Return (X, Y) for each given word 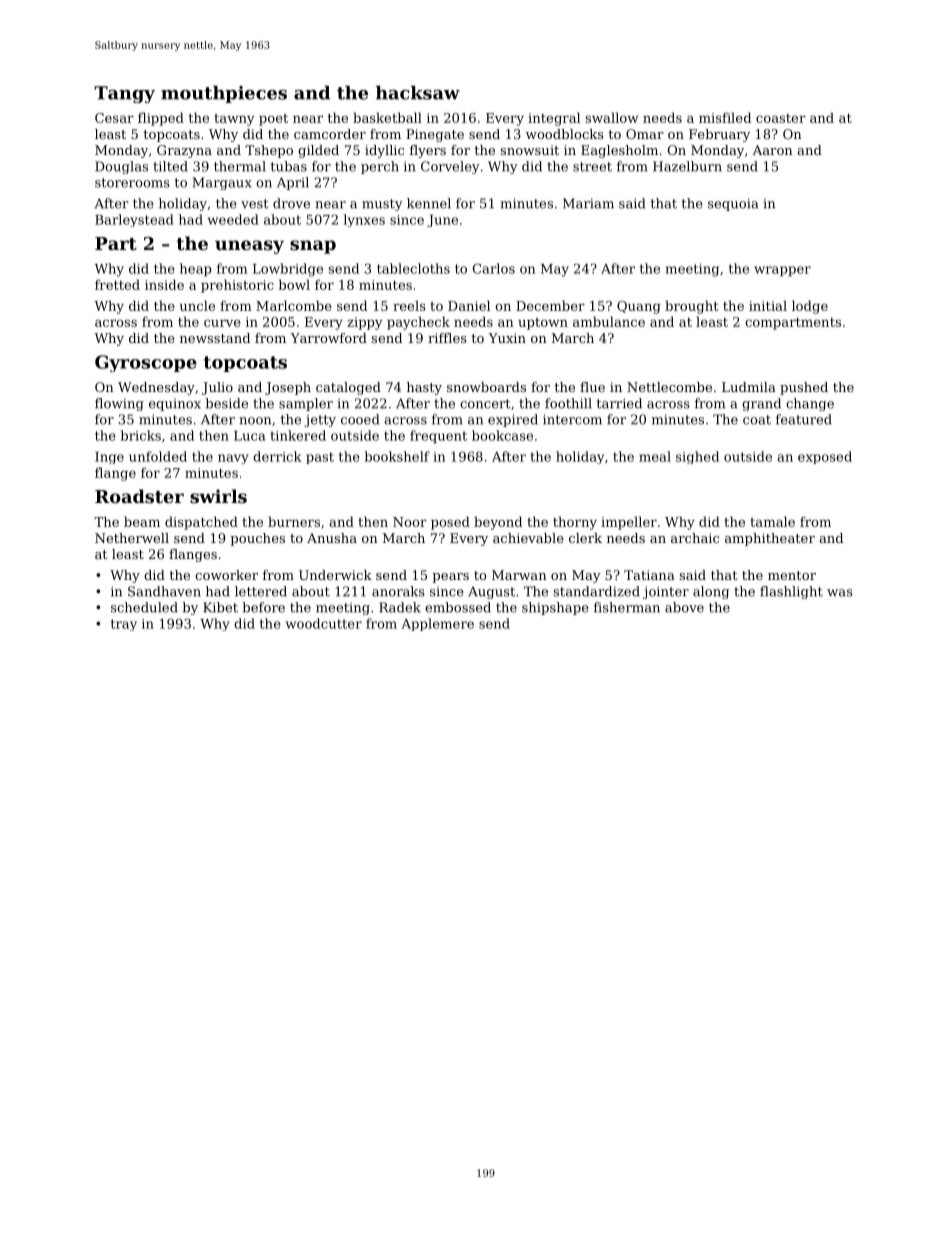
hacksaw (418, 93)
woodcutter (324, 623)
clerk (585, 538)
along (711, 592)
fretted (117, 284)
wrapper (782, 271)
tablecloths (413, 268)
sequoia (733, 204)
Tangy (124, 94)
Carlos (494, 268)
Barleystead (134, 220)
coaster (781, 118)
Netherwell (132, 538)
